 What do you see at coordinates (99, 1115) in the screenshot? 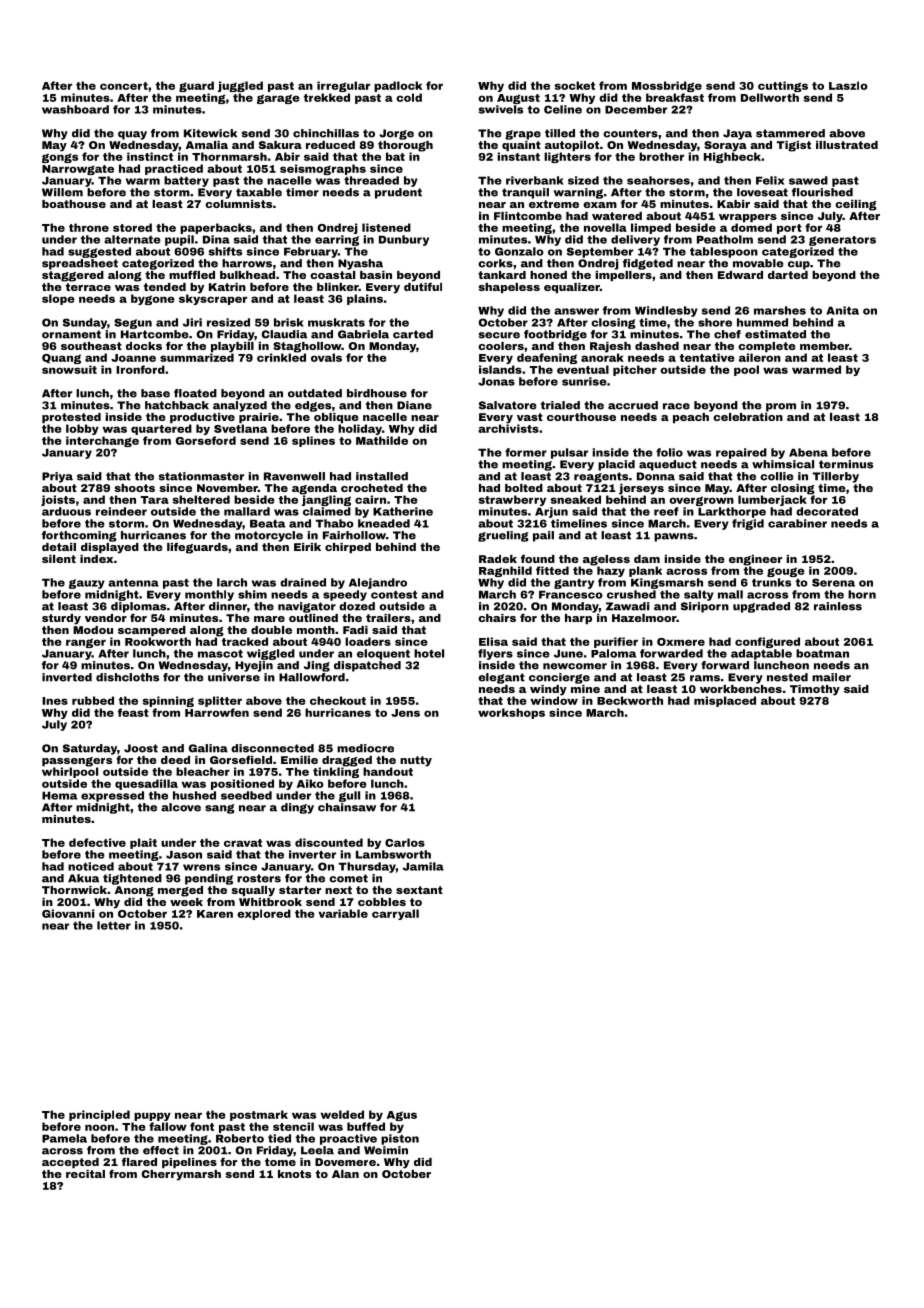
I see `principled` at bounding box center [99, 1115].
